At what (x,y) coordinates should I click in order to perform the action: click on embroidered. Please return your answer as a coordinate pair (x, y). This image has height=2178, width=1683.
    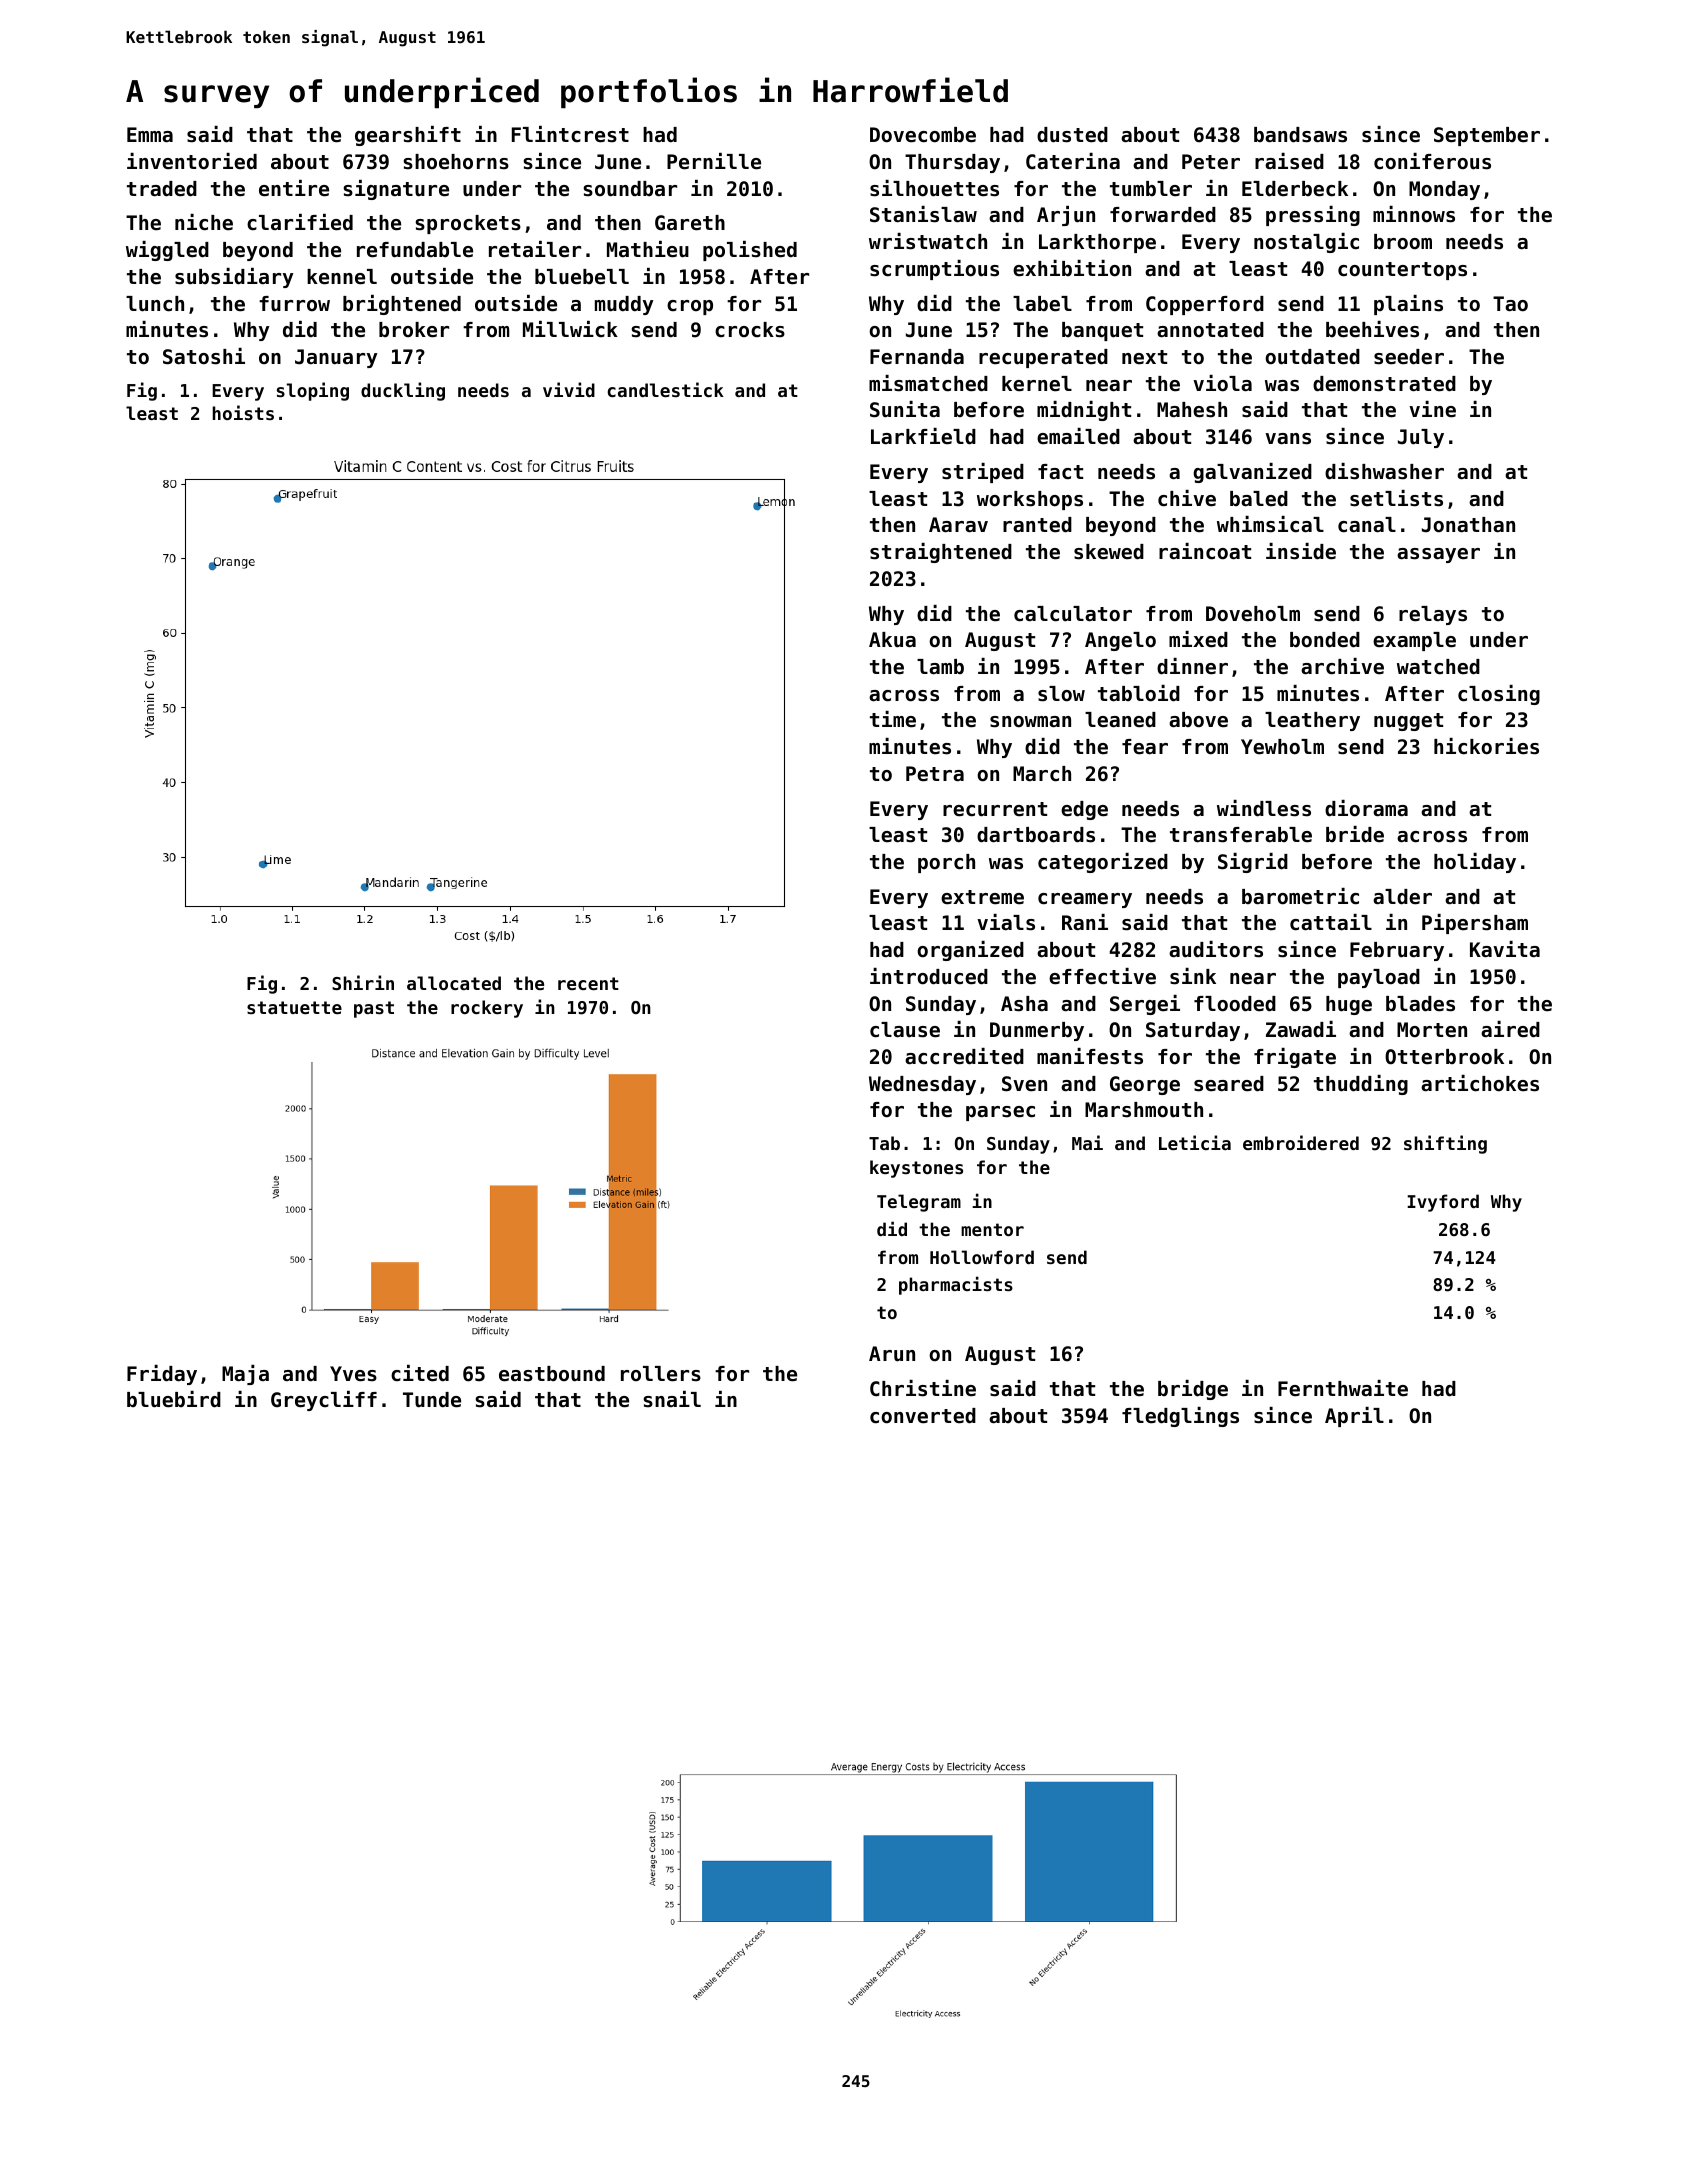
    Looking at the image, I should click on (1301, 1142).
